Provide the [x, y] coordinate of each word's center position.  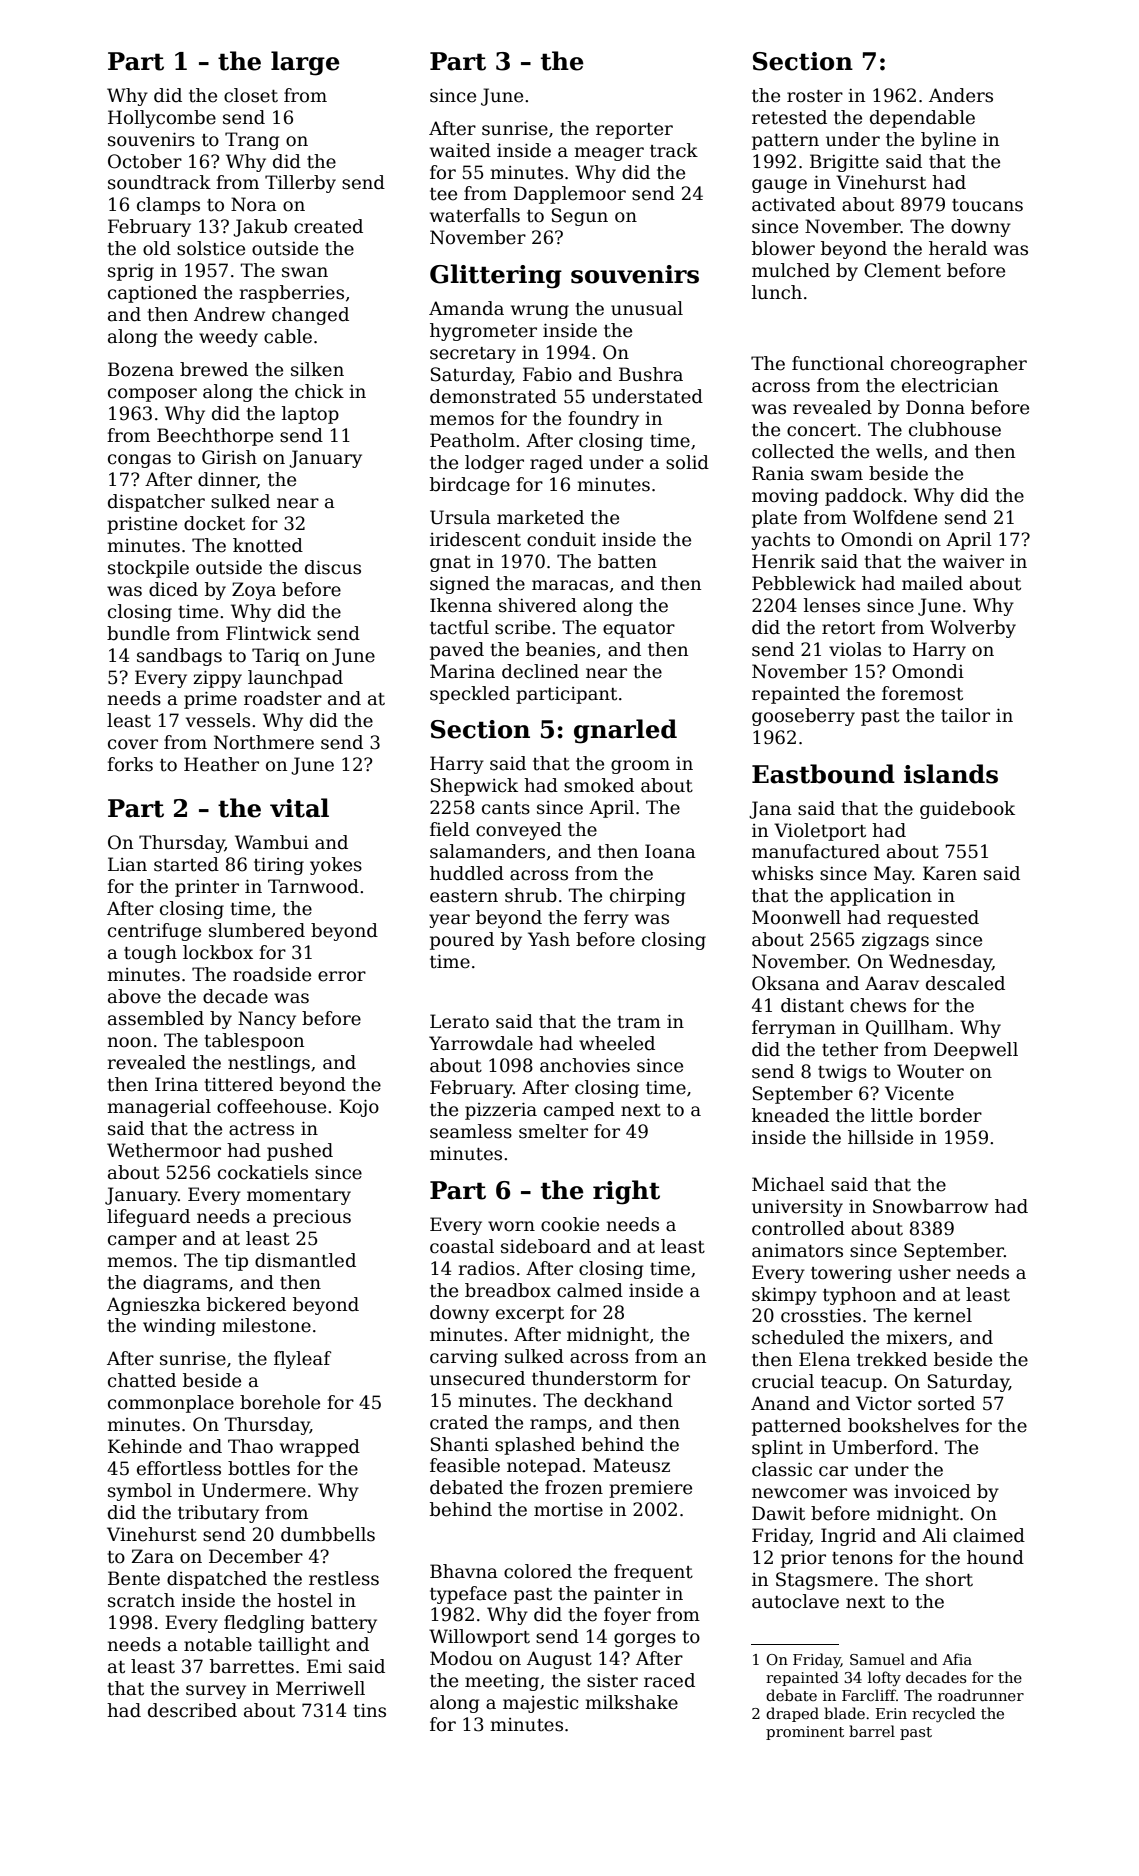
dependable [922, 119]
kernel [943, 1315]
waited [460, 150]
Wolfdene [895, 517]
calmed [590, 1290]
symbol [140, 1492]
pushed [300, 1152]
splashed [535, 1446]
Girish [229, 457]
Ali [934, 1535]
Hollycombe [162, 119]
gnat [450, 564]
